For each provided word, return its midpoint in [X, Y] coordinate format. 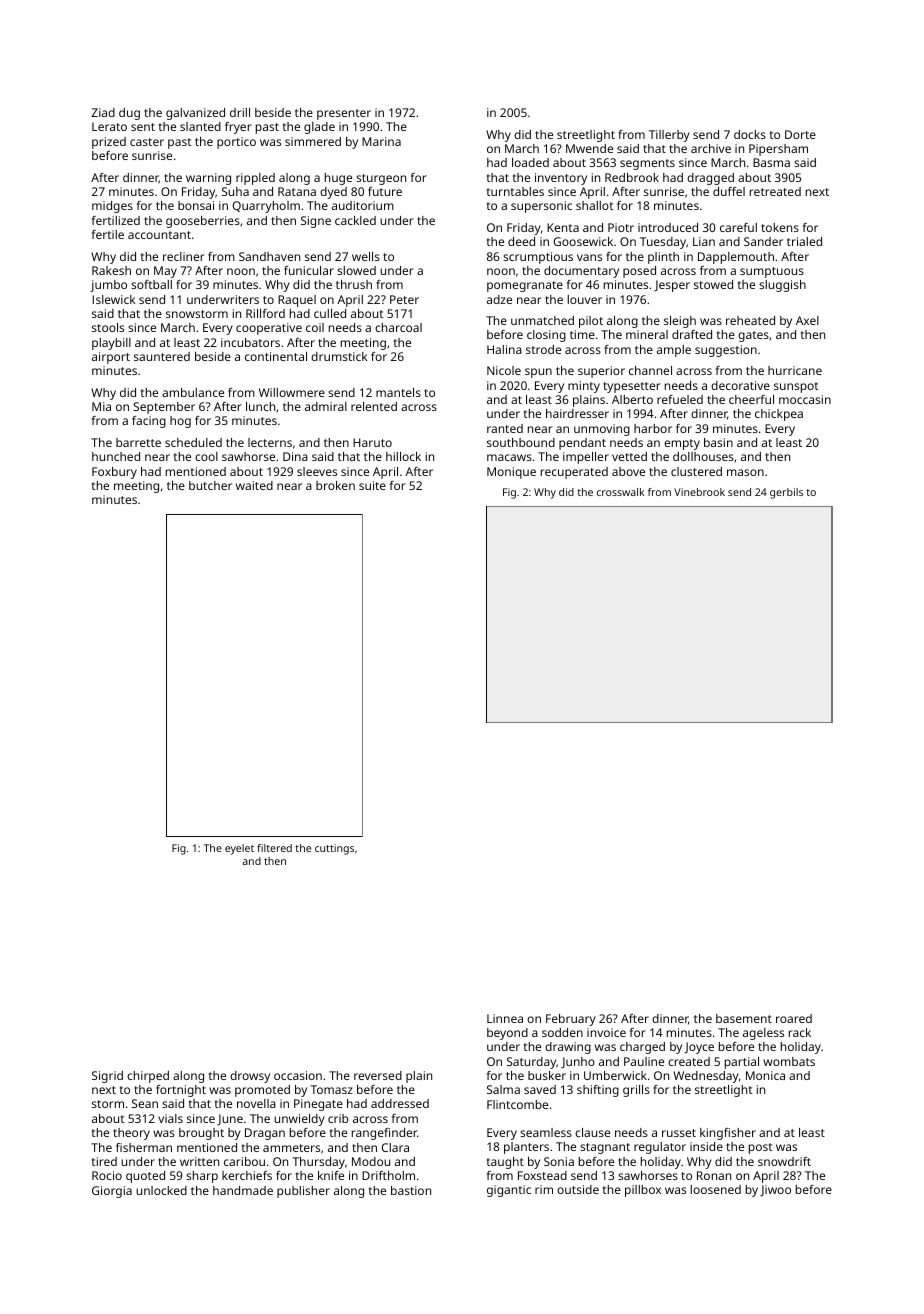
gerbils [786, 493]
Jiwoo [775, 1190]
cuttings [334, 849]
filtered [274, 848]
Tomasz [332, 1089]
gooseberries [203, 222]
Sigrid [107, 1077]
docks [750, 134]
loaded [530, 162]
